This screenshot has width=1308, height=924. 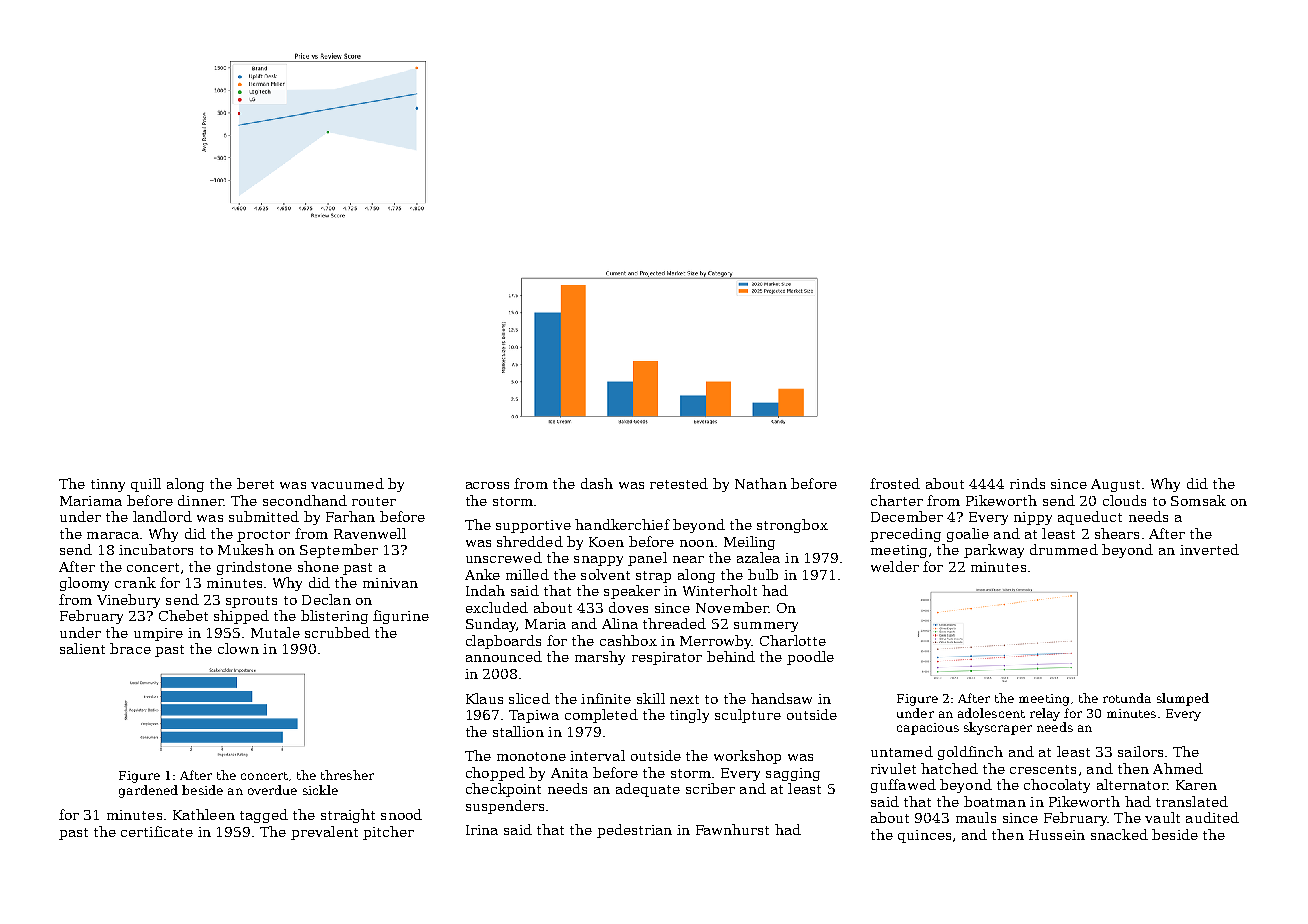 I want to click on vacuumed, so click(x=347, y=483).
